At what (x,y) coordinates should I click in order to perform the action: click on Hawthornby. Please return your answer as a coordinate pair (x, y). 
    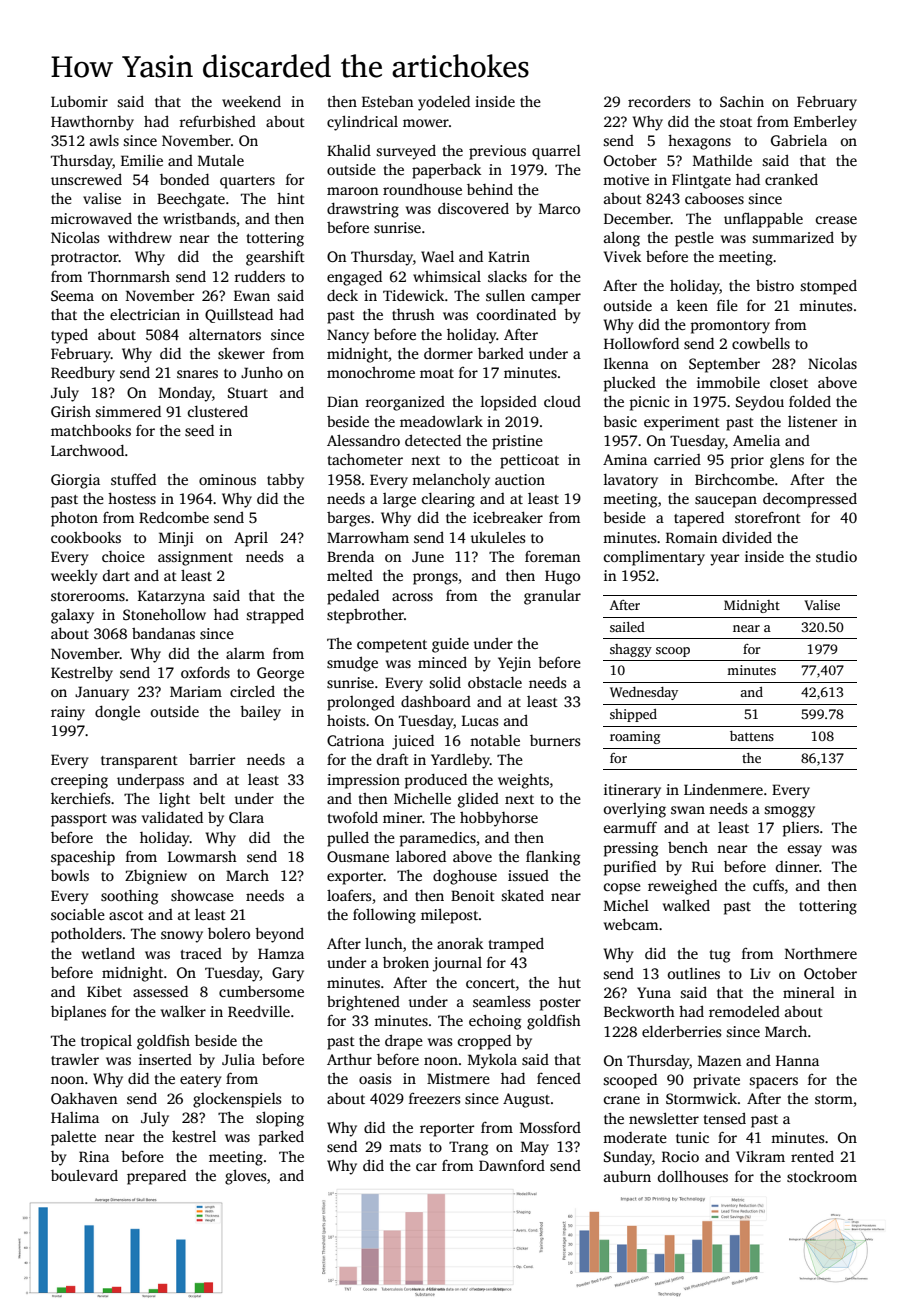
    Looking at the image, I should click on (92, 123).
